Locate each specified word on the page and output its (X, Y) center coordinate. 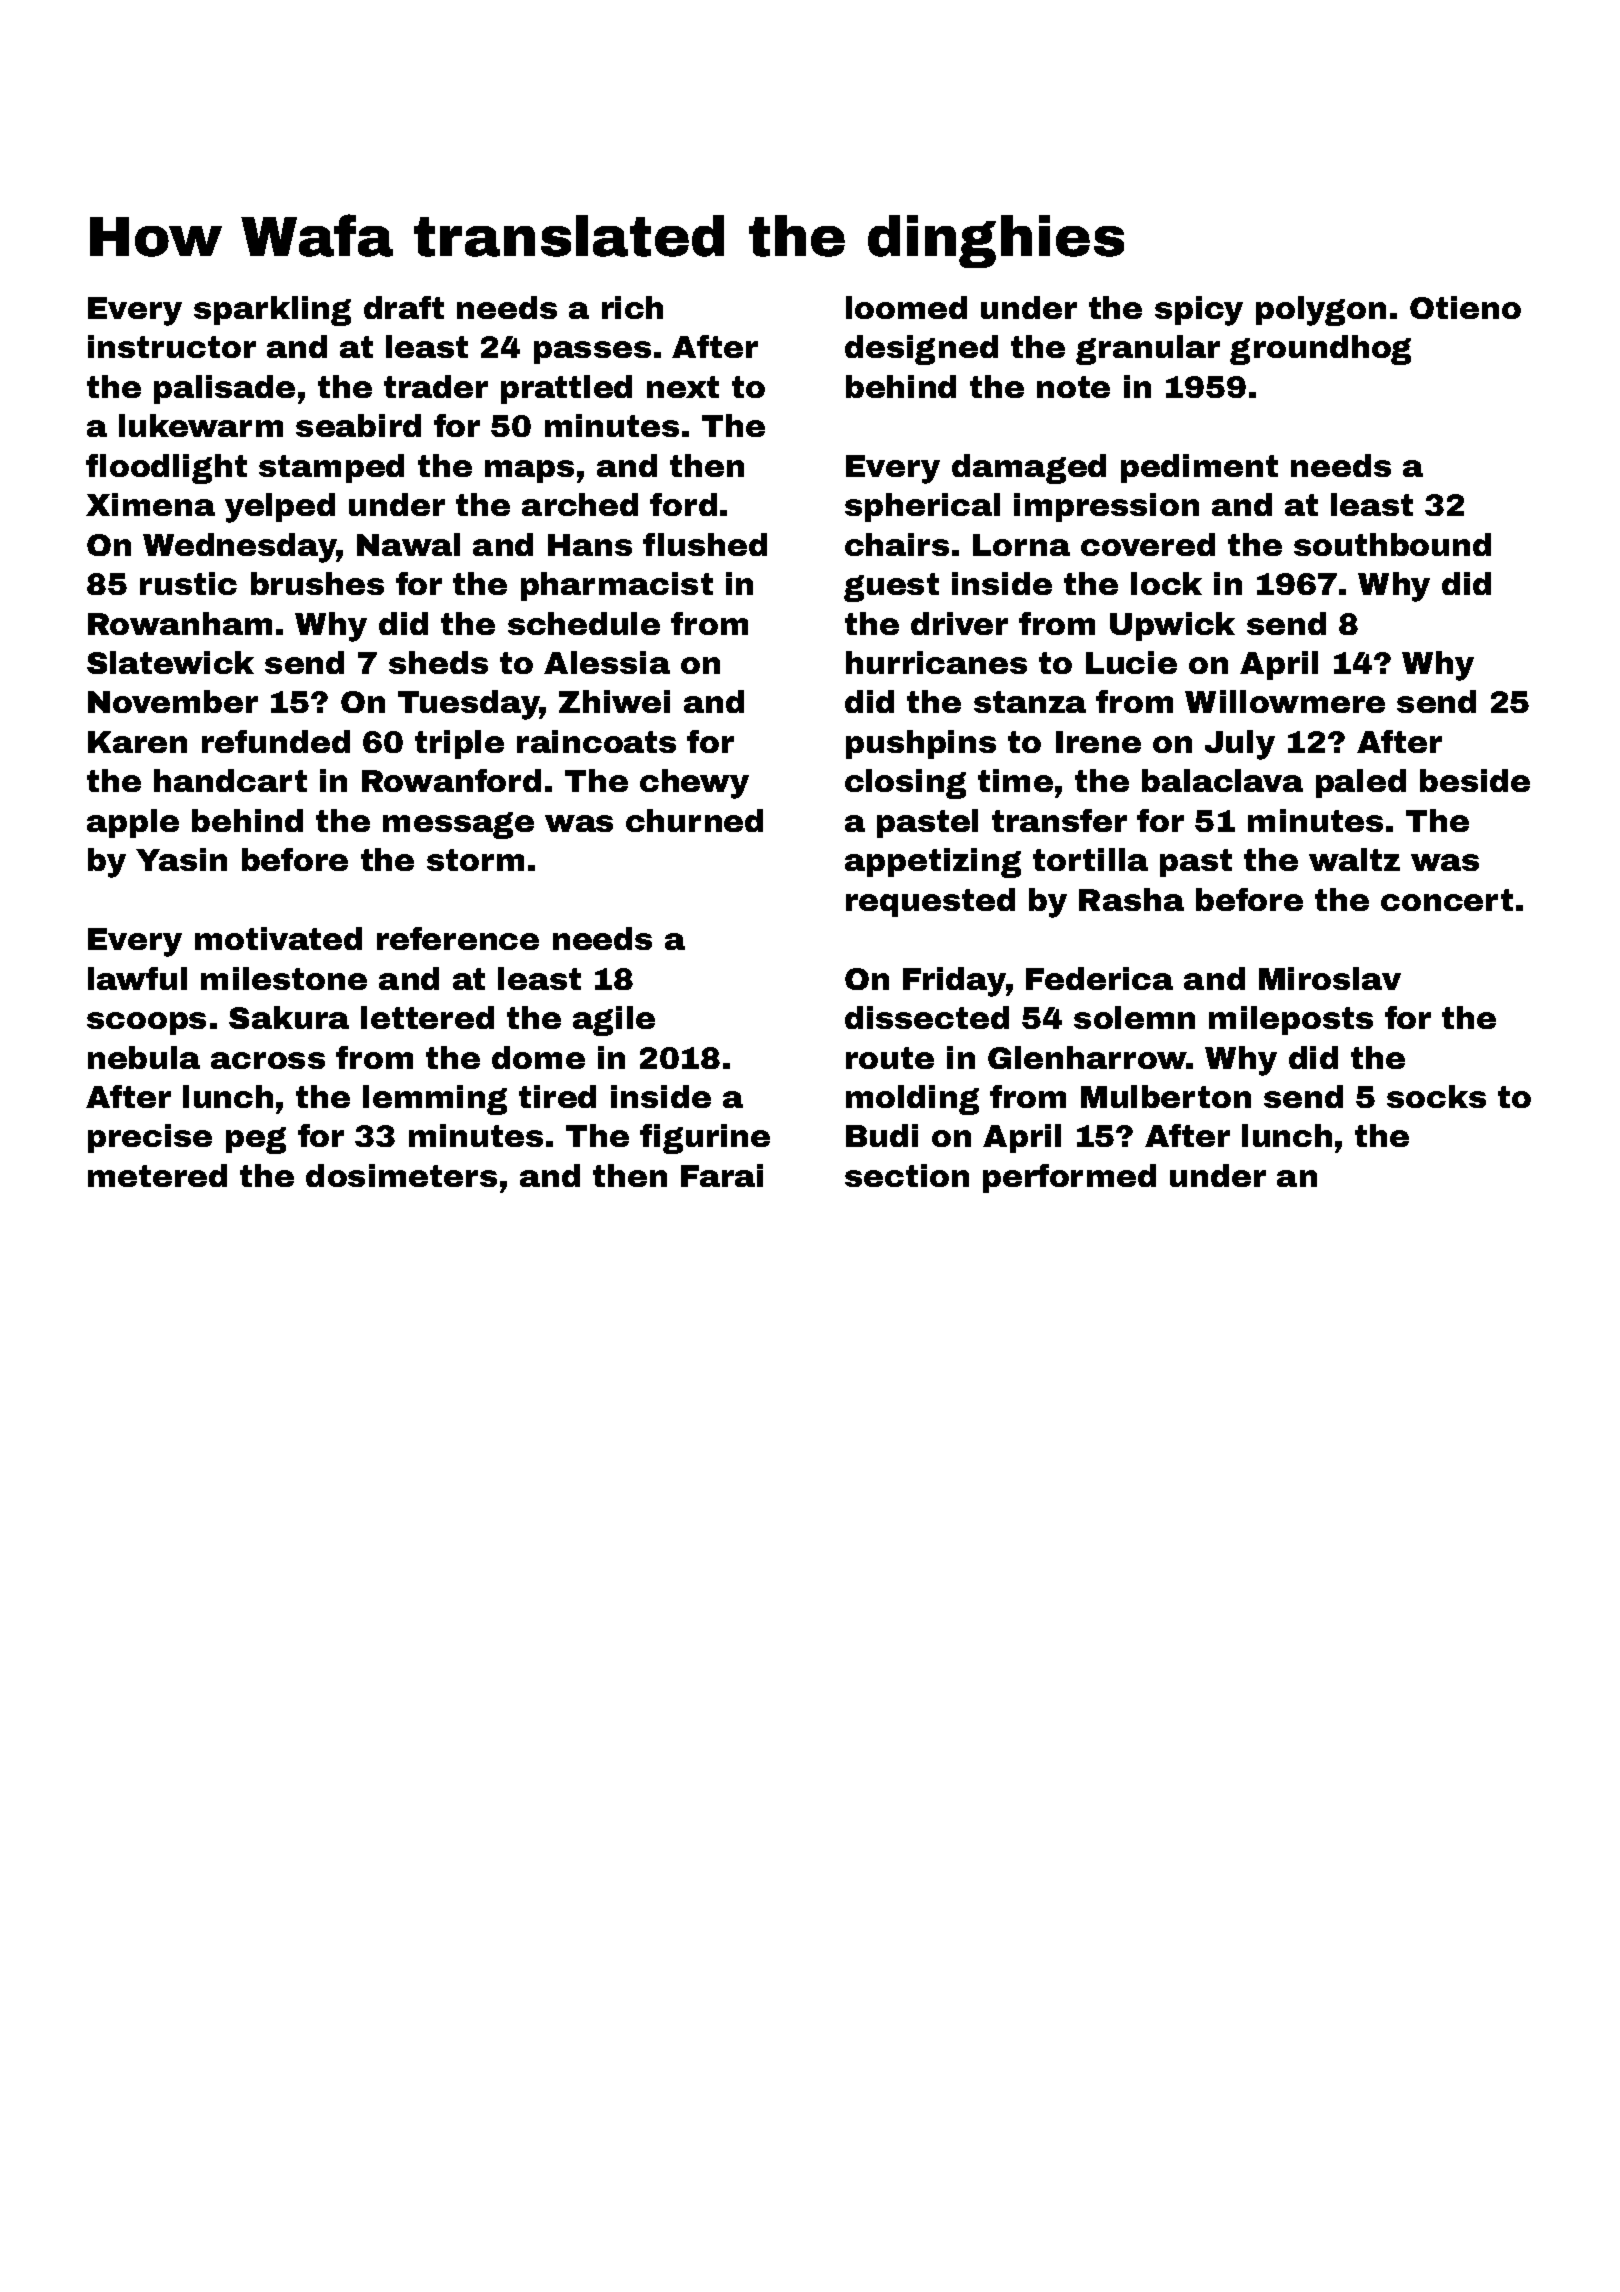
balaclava (1222, 780)
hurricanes (936, 662)
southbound (1392, 544)
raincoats (596, 741)
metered (157, 1175)
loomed (906, 307)
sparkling (272, 311)
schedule (584, 623)
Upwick (1172, 626)
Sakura (289, 1017)
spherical (922, 507)
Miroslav (1330, 978)
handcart (230, 780)
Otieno (1465, 307)
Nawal (408, 544)
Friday (954, 982)
